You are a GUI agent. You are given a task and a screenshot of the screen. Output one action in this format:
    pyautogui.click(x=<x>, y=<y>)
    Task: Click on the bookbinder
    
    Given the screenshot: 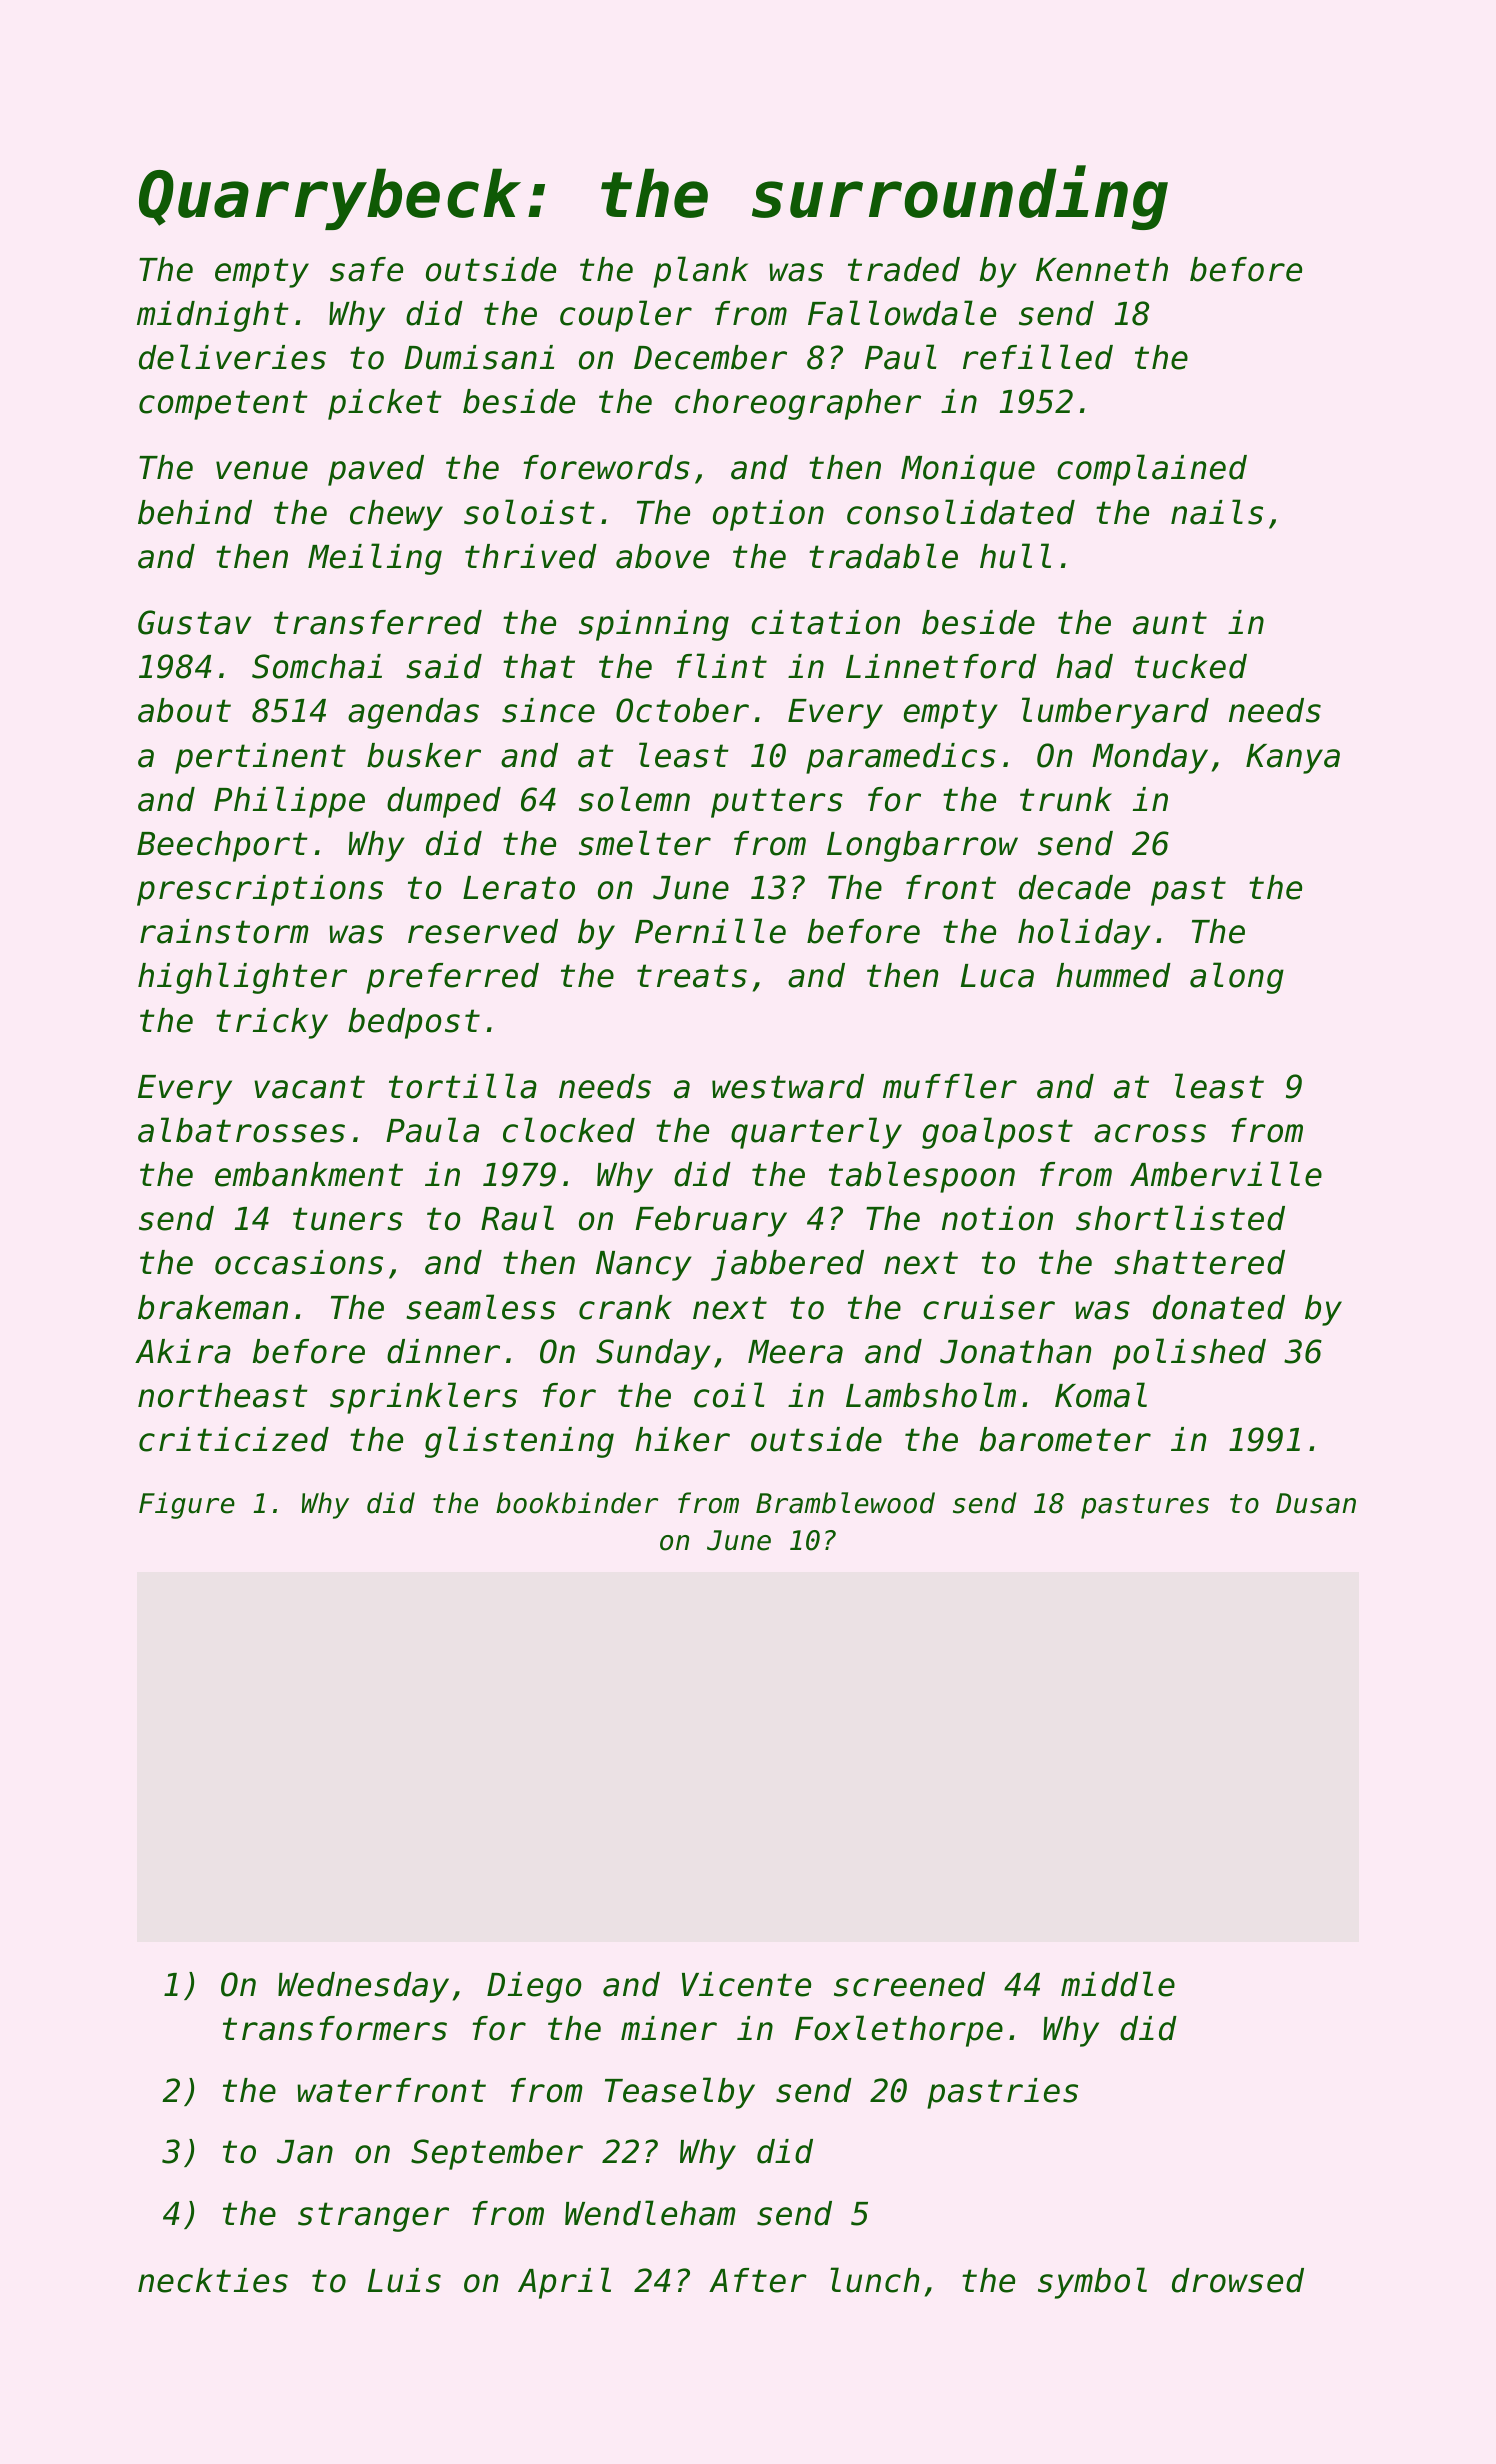 What is the action you would take?
    pyautogui.click(x=577, y=1503)
